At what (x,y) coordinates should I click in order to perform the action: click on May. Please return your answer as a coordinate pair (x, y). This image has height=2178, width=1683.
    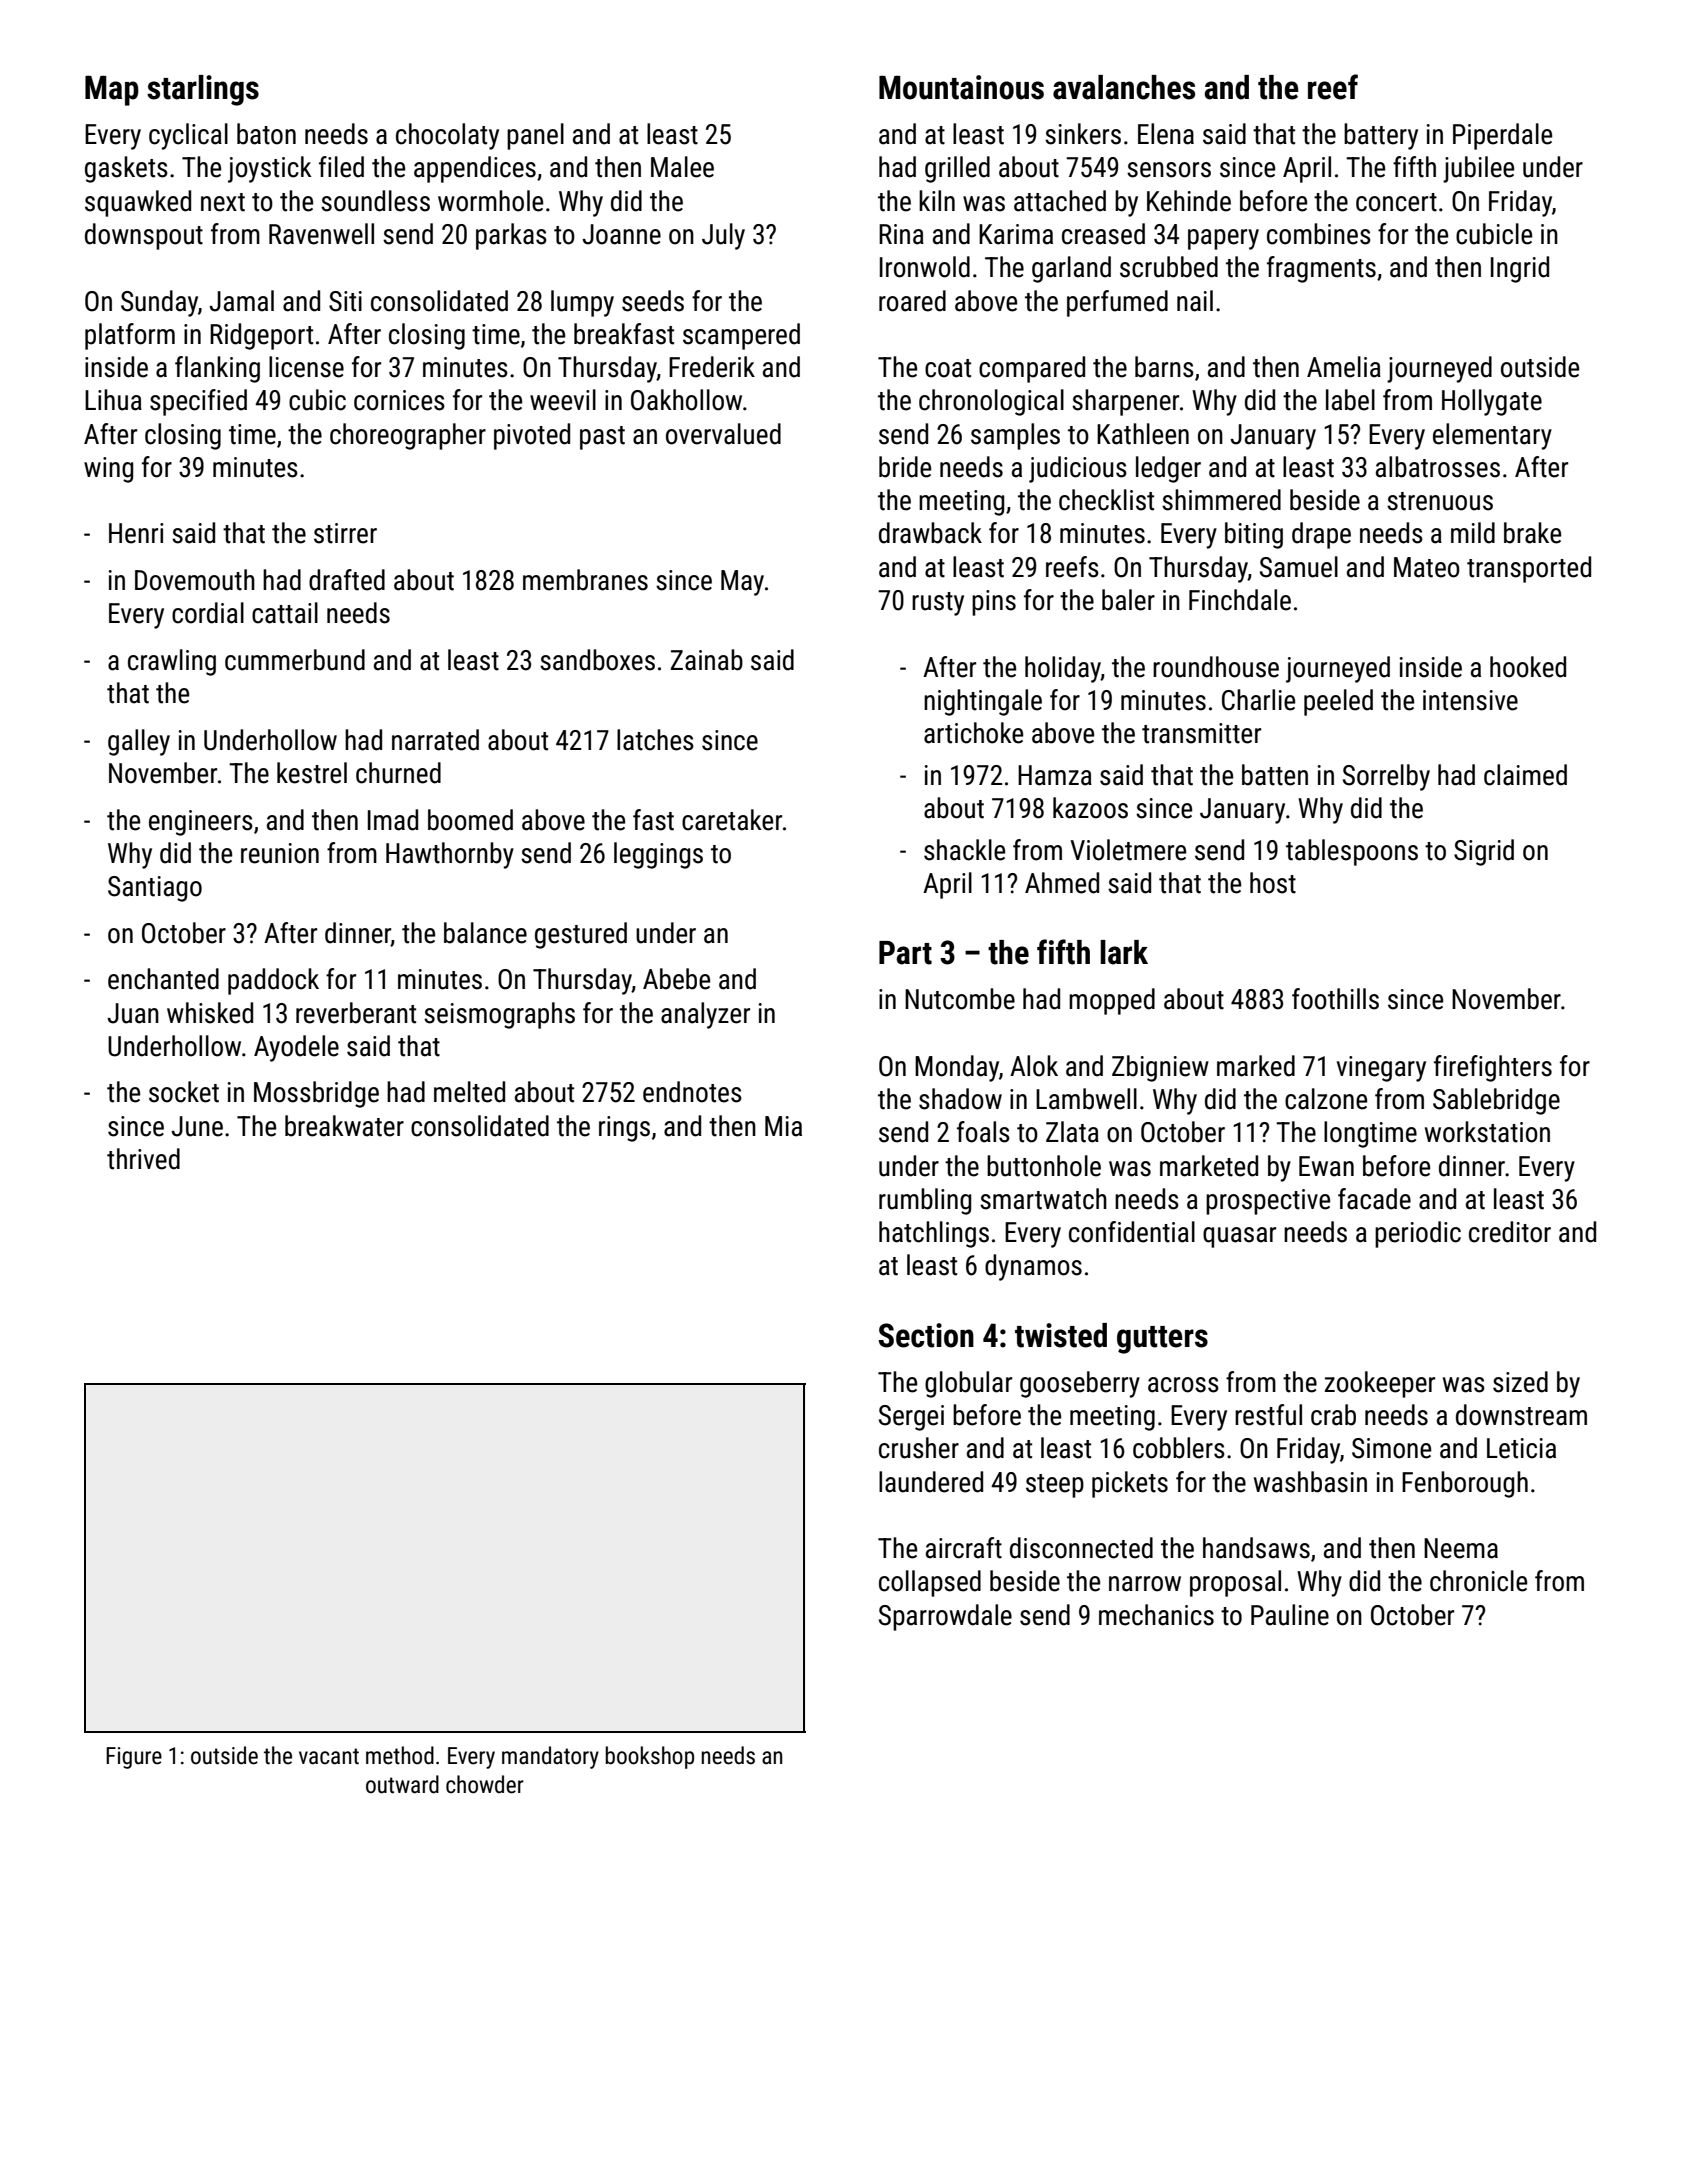
    Looking at the image, I should click on (742, 583).
